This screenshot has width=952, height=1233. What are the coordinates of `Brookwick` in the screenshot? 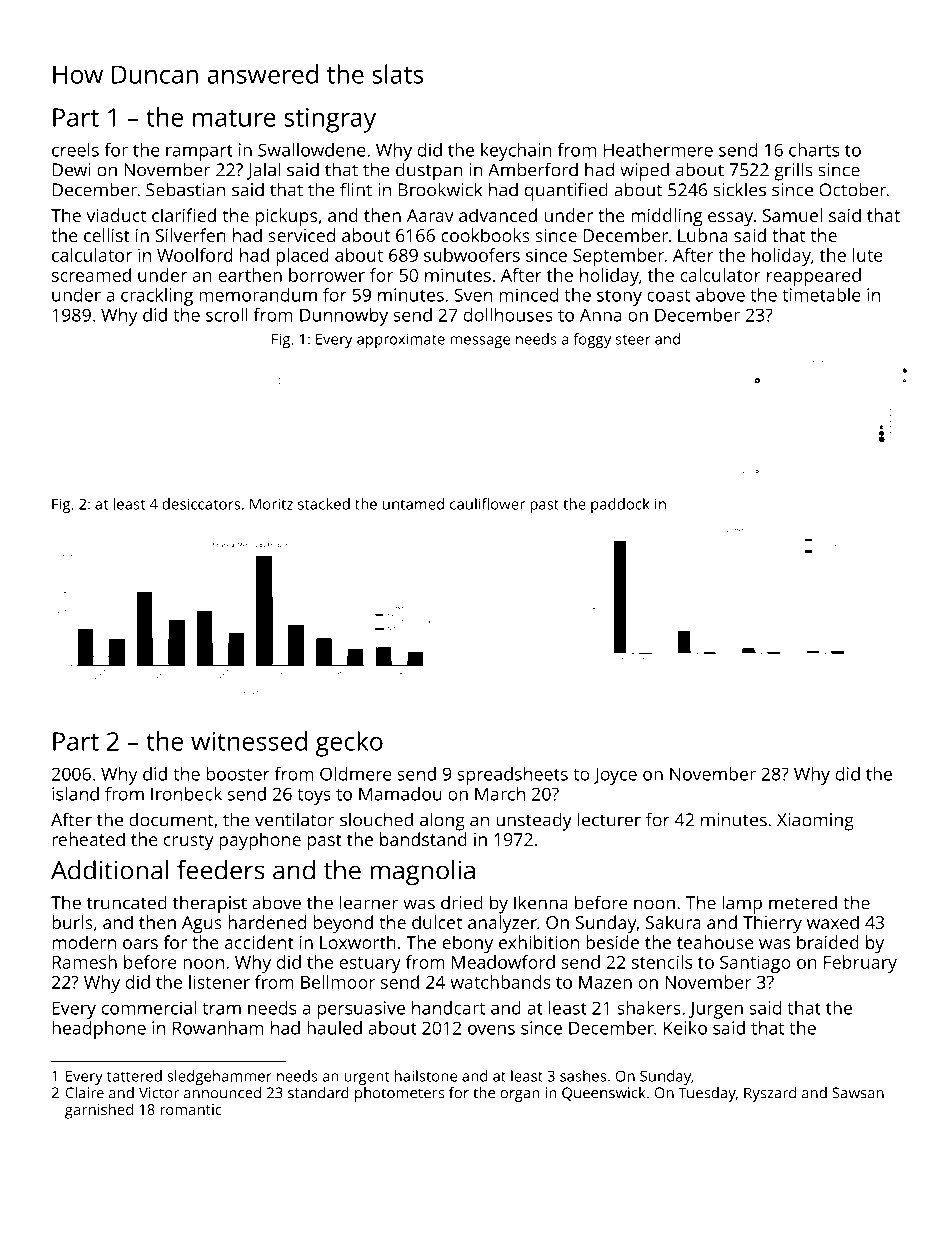 It's located at (440, 189).
